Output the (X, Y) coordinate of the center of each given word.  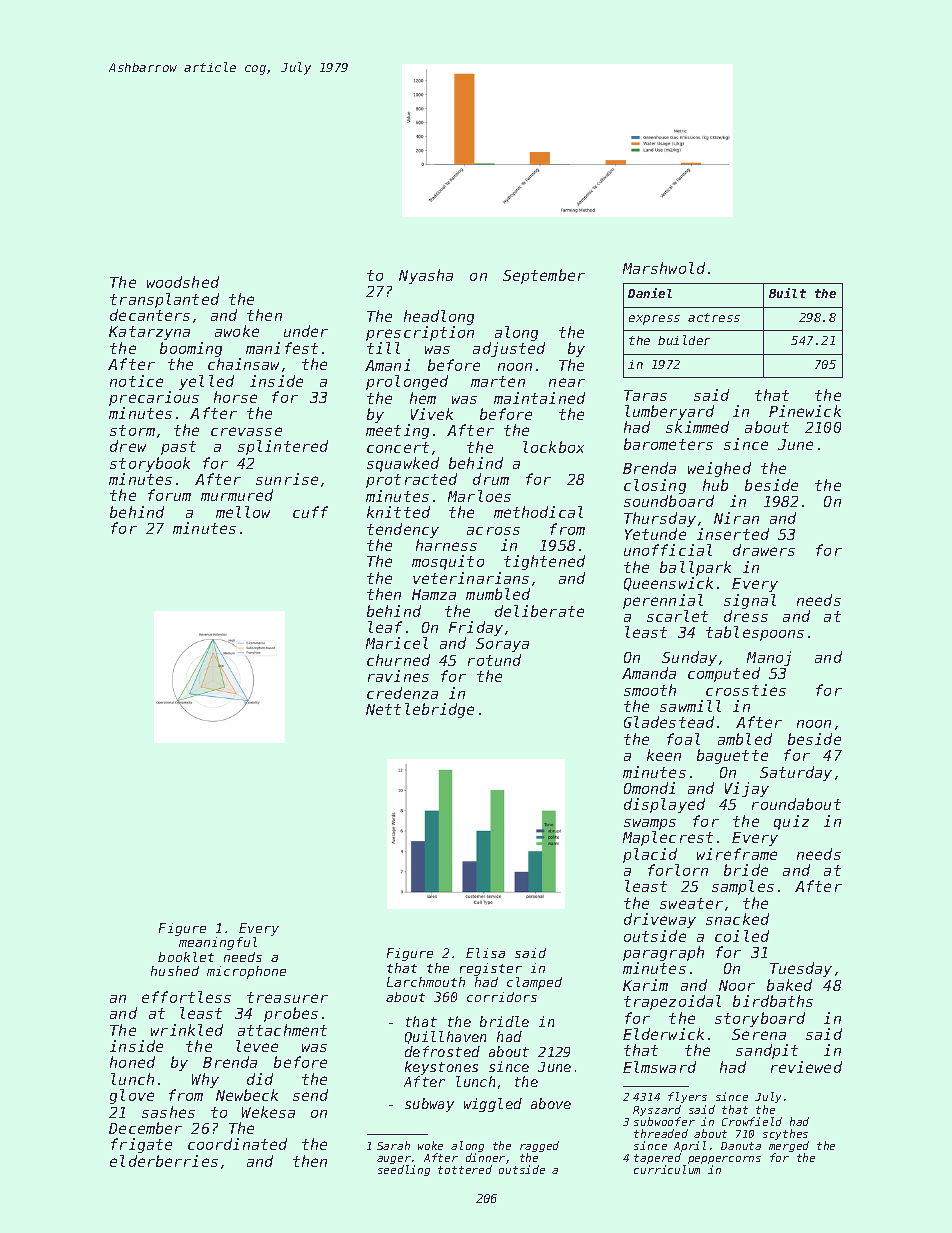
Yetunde (655, 534)
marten (498, 381)
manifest (282, 348)
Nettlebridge (420, 710)
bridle (504, 1021)
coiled (742, 936)
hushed (175, 971)
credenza (402, 693)
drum (491, 479)
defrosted (442, 1051)
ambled (745, 739)
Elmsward (659, 1067)
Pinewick (805, 411)
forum (169, 495)
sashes (168, 1112)
